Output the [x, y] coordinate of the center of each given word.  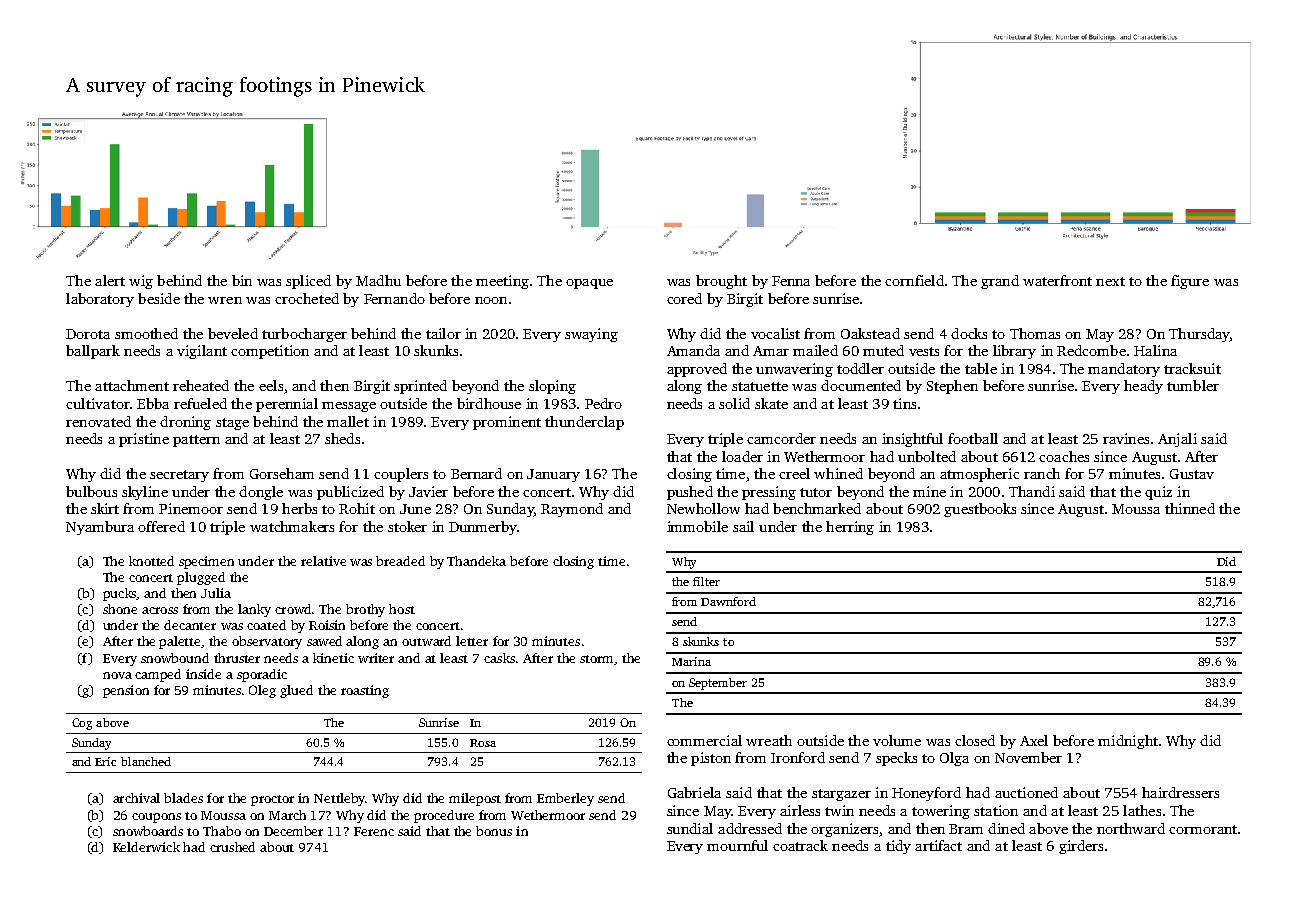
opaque [589, 284]
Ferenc [374, 831]
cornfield [914, 280]
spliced [308, 282]
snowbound [175, 658]
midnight [1128, 742]
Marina [691, 661]
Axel [1034, 740]
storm [596, 659]
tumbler [1193, 385]
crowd [293, 609]
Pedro [603, 403]
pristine [144, 440]
